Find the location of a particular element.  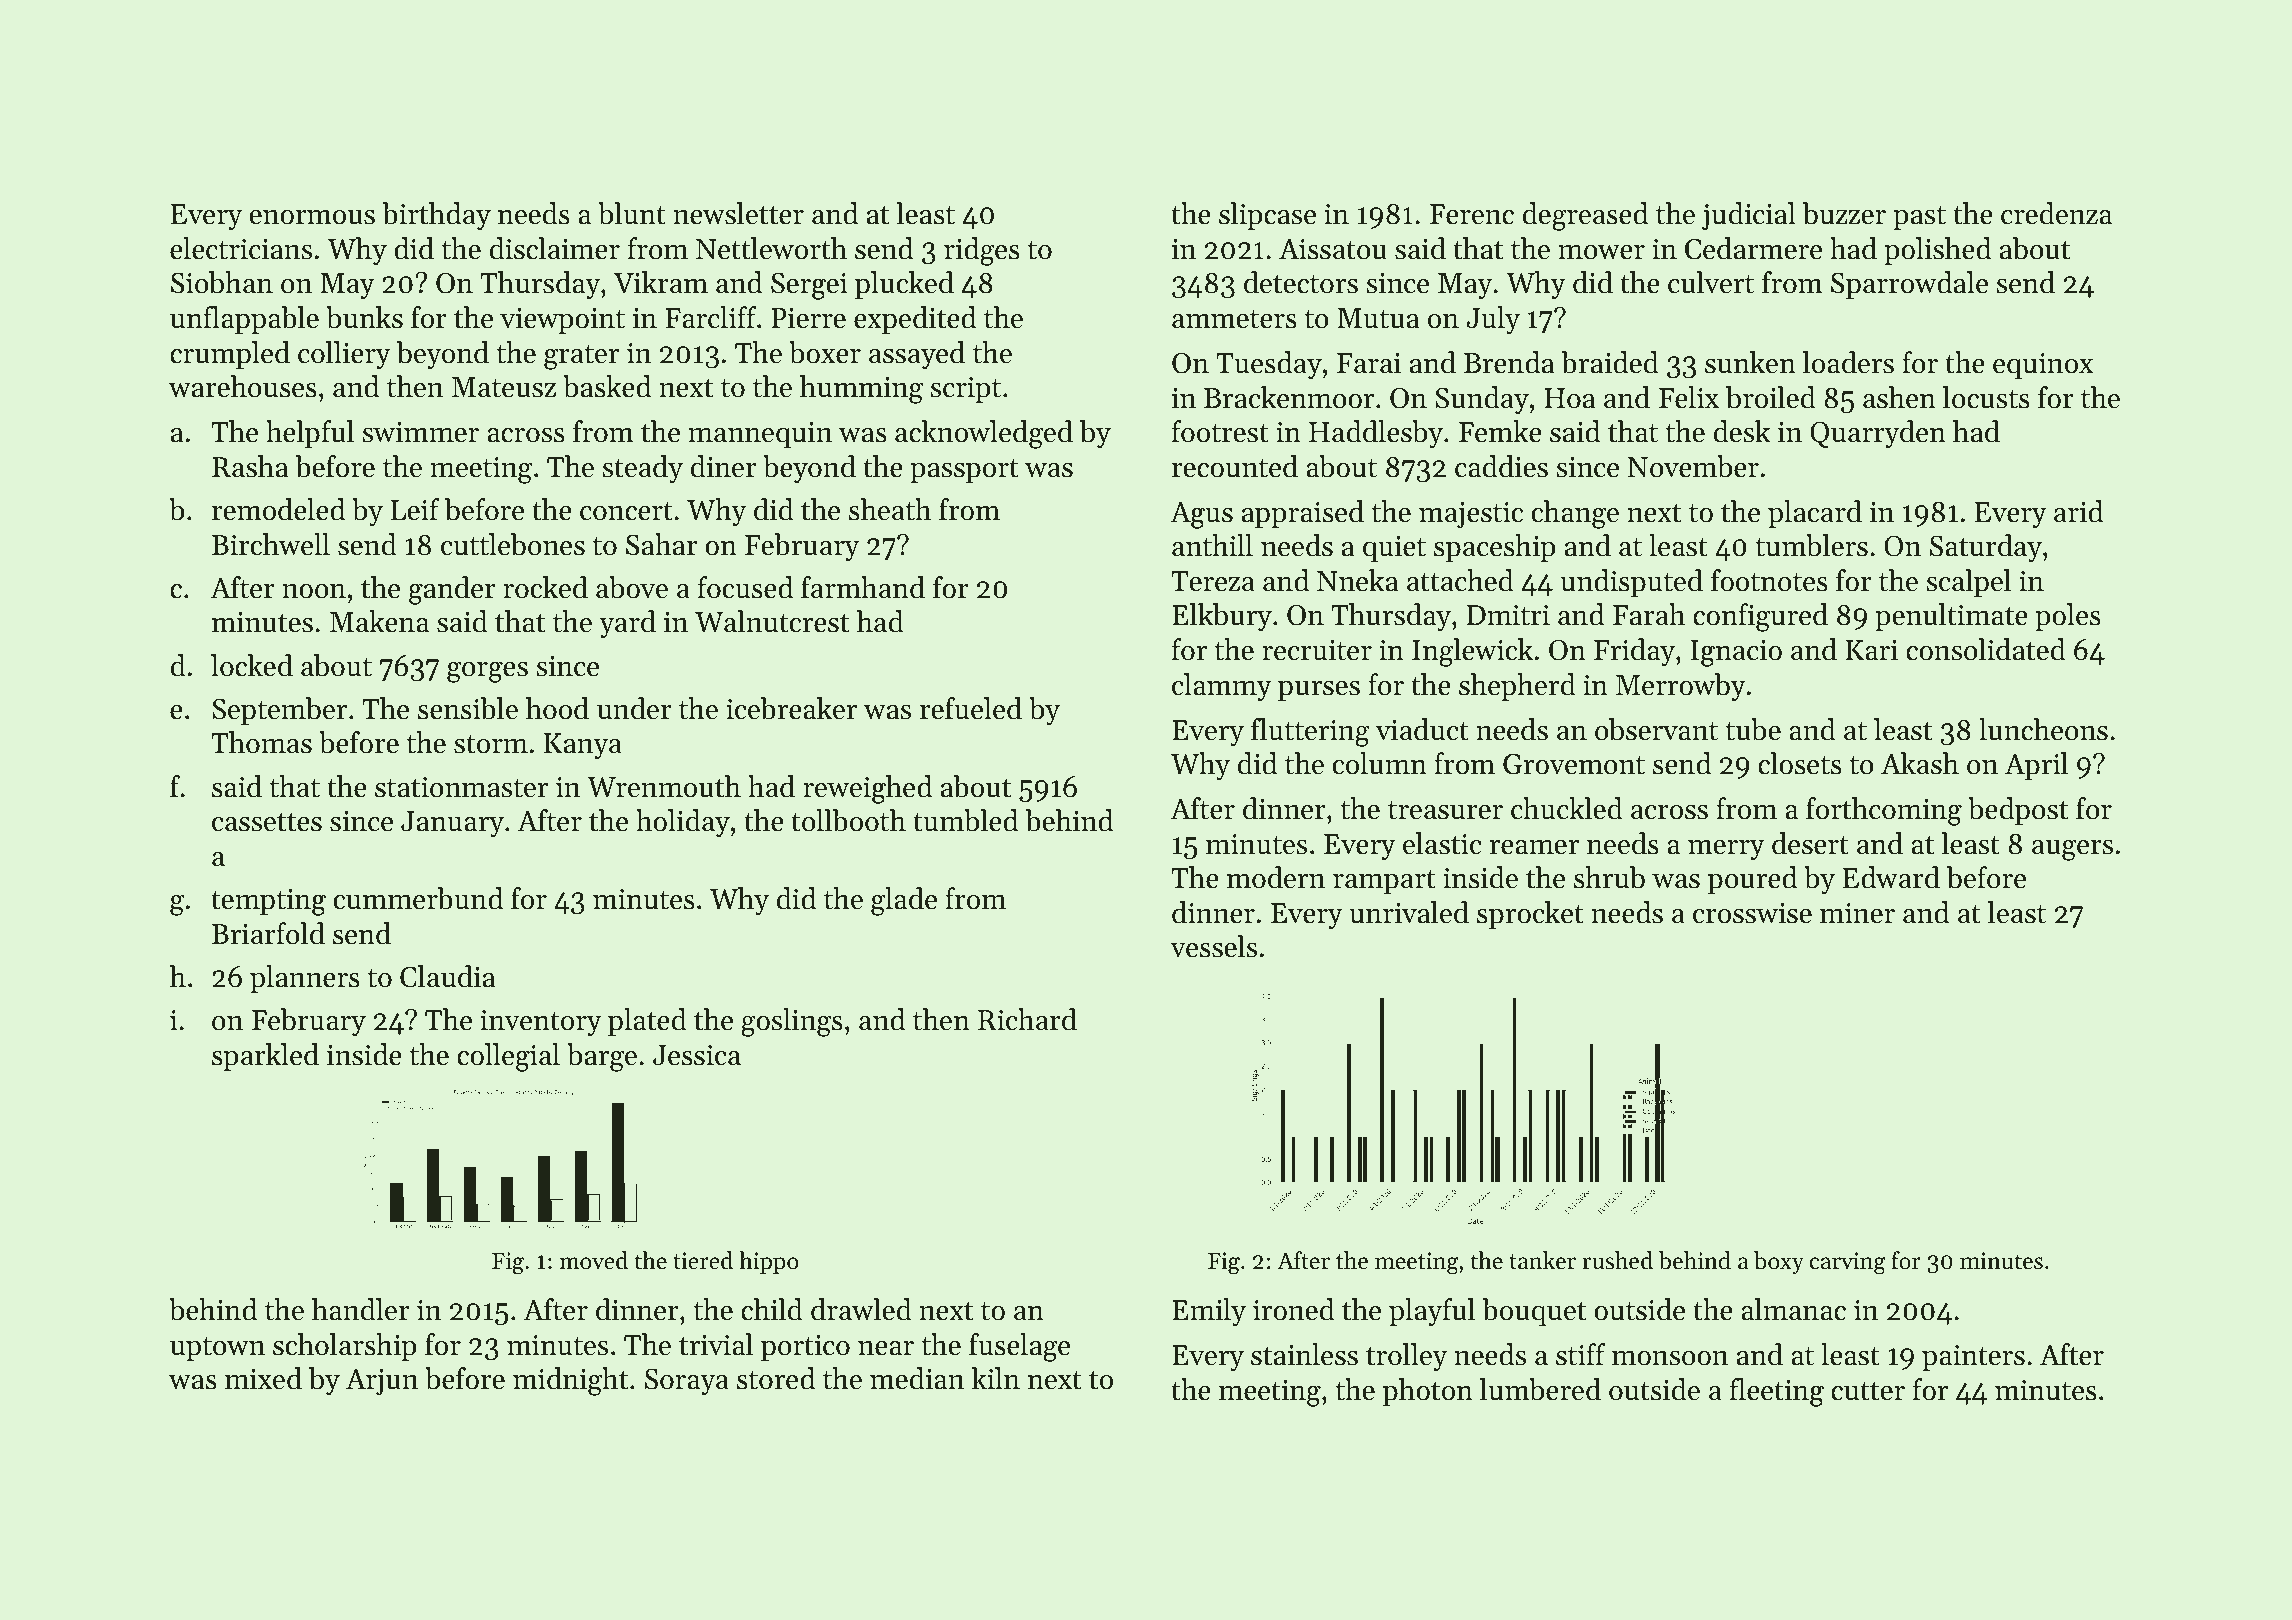

Richard is located at coordinates (1027, 1019).
